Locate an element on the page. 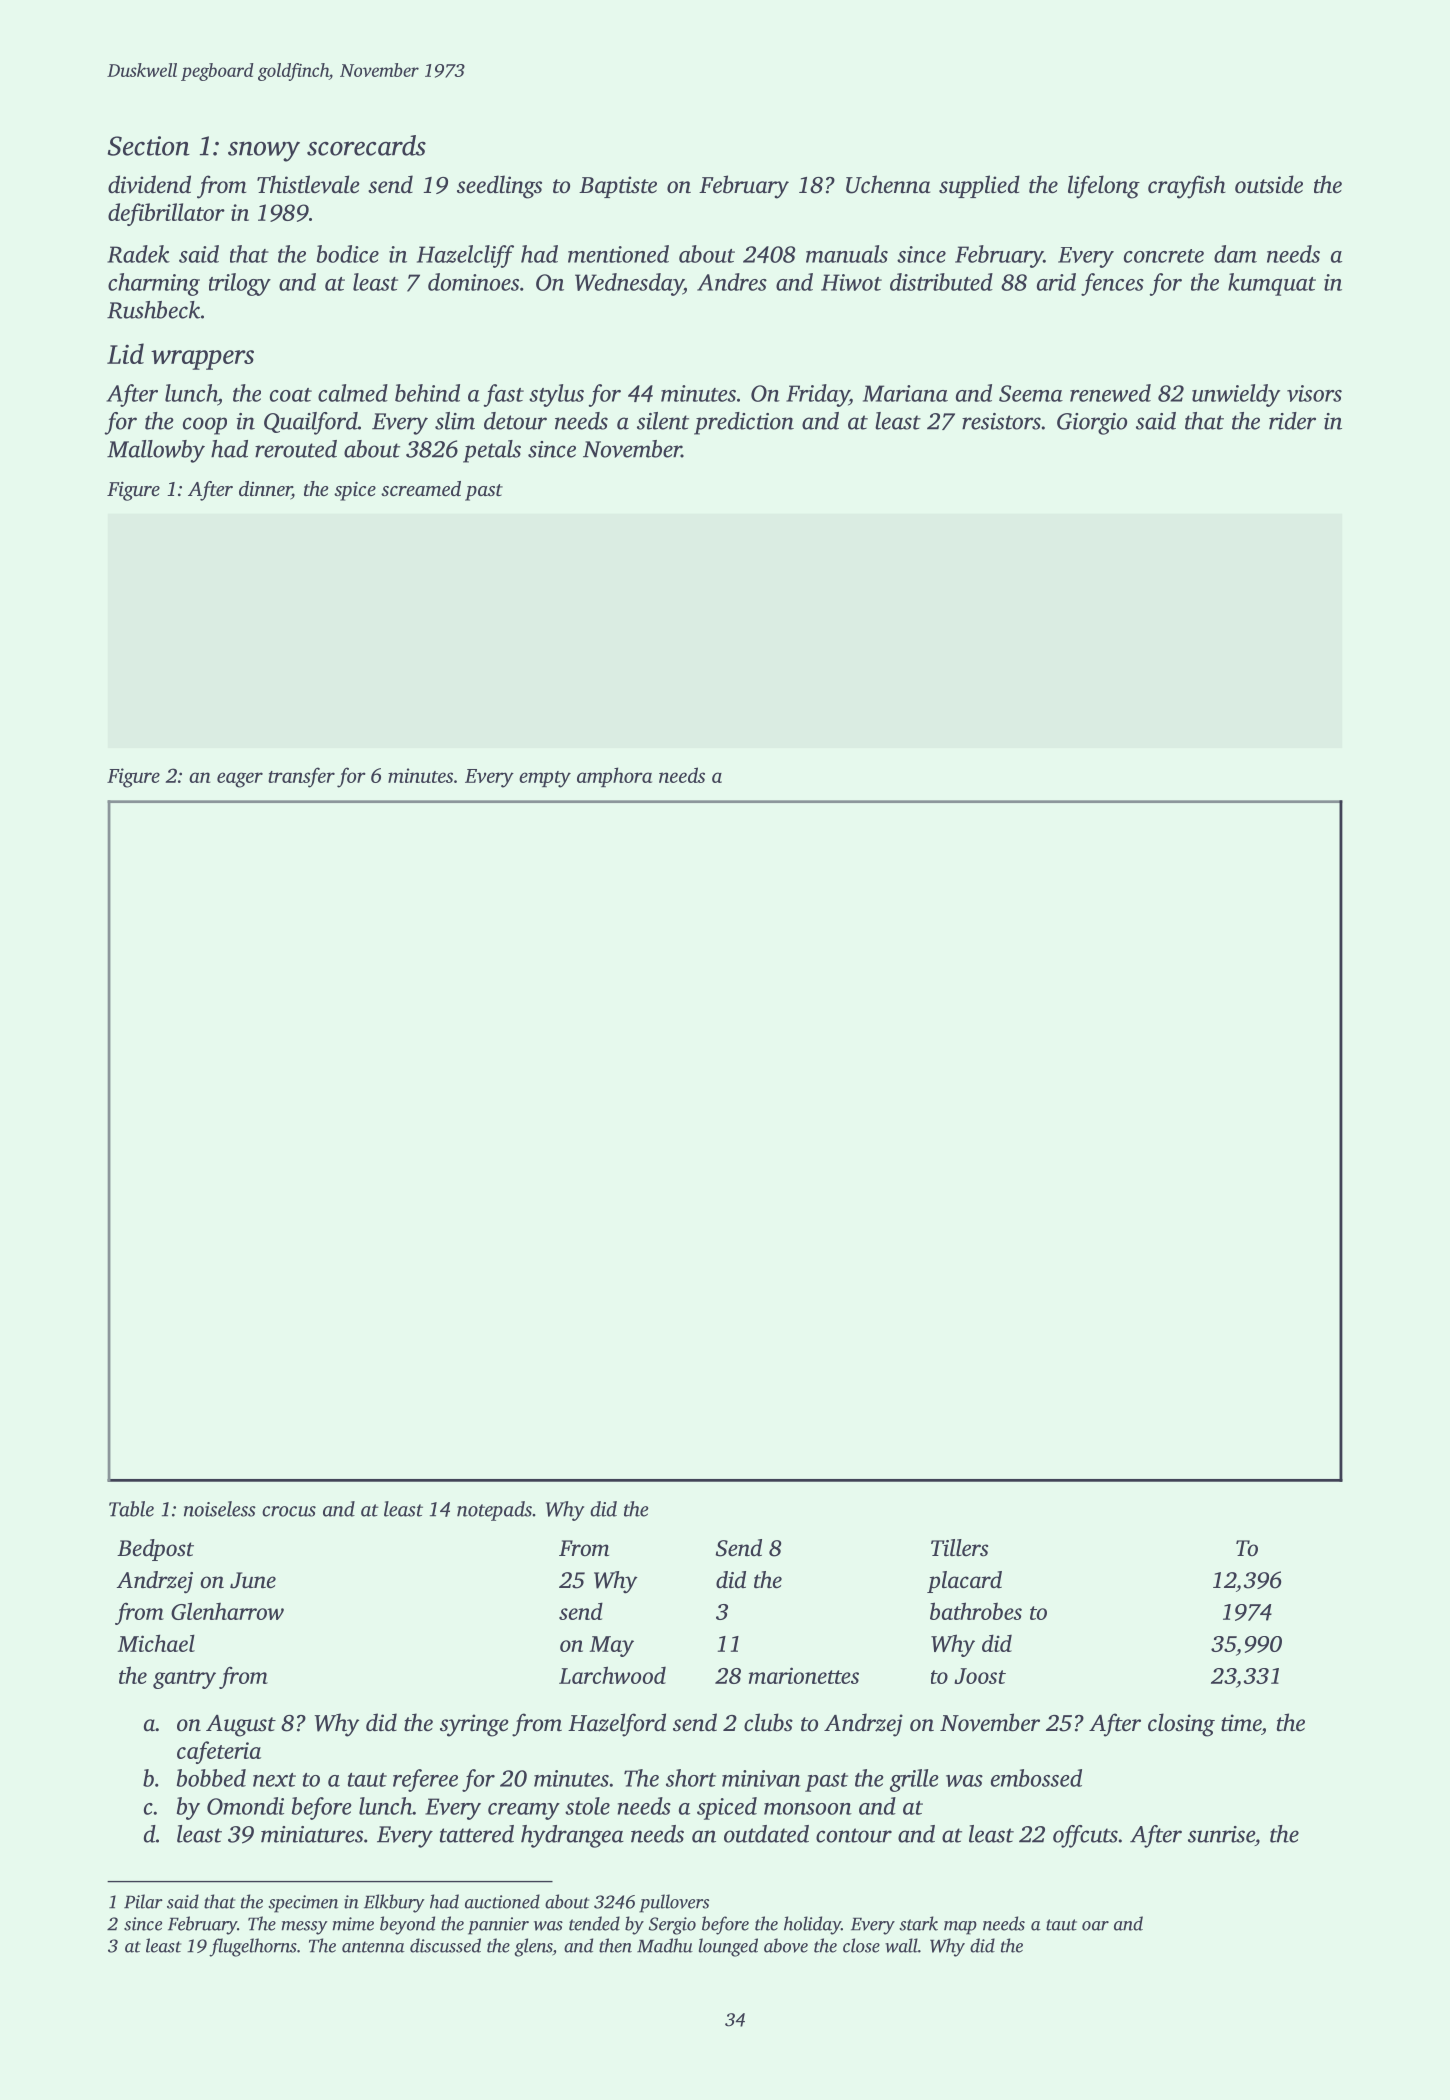 This page has width=1450, height=2100. amphora is located at coordinates (614, 777).
